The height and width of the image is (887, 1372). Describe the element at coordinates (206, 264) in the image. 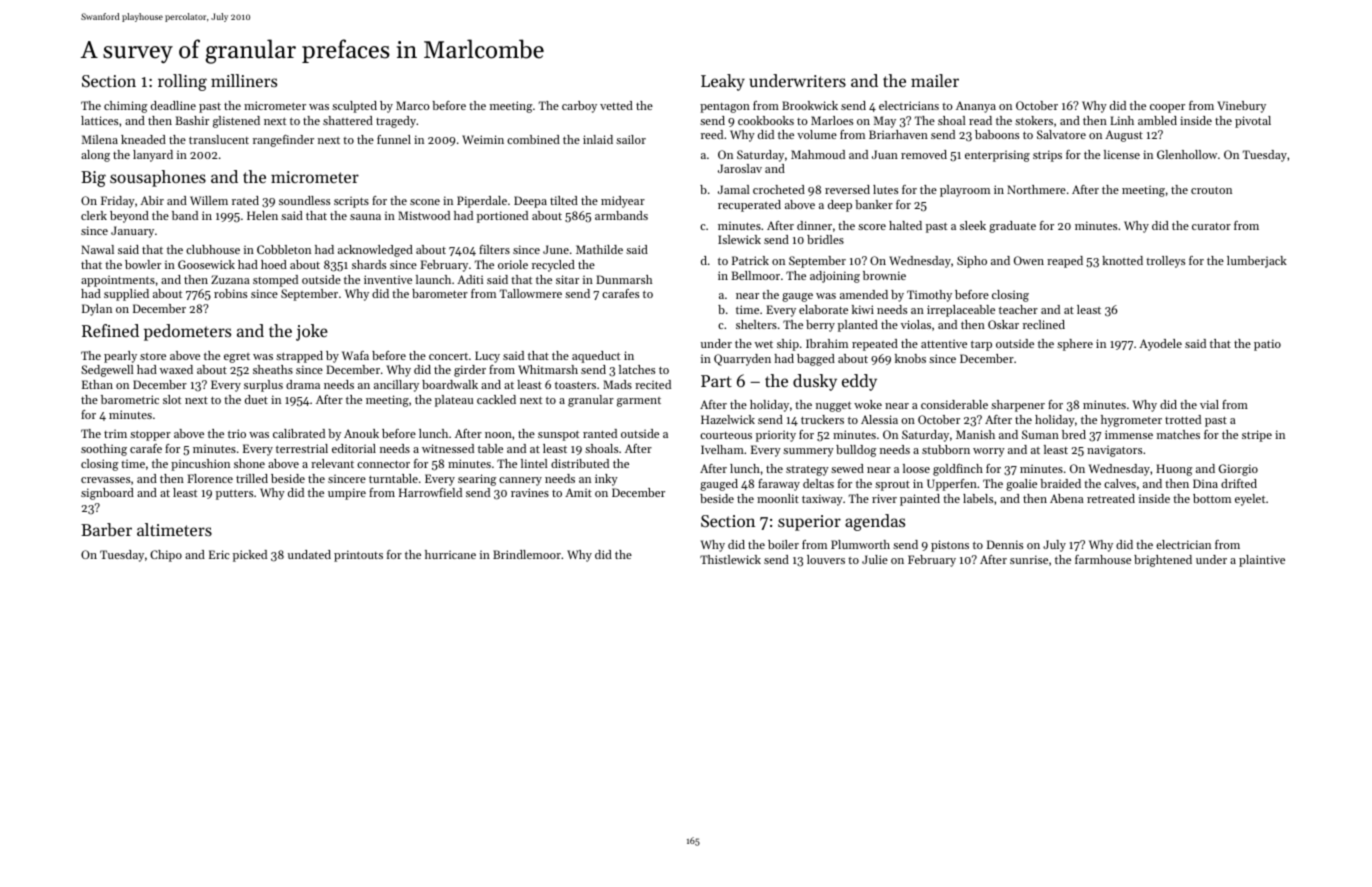

I see `Goosewick` at that location.
